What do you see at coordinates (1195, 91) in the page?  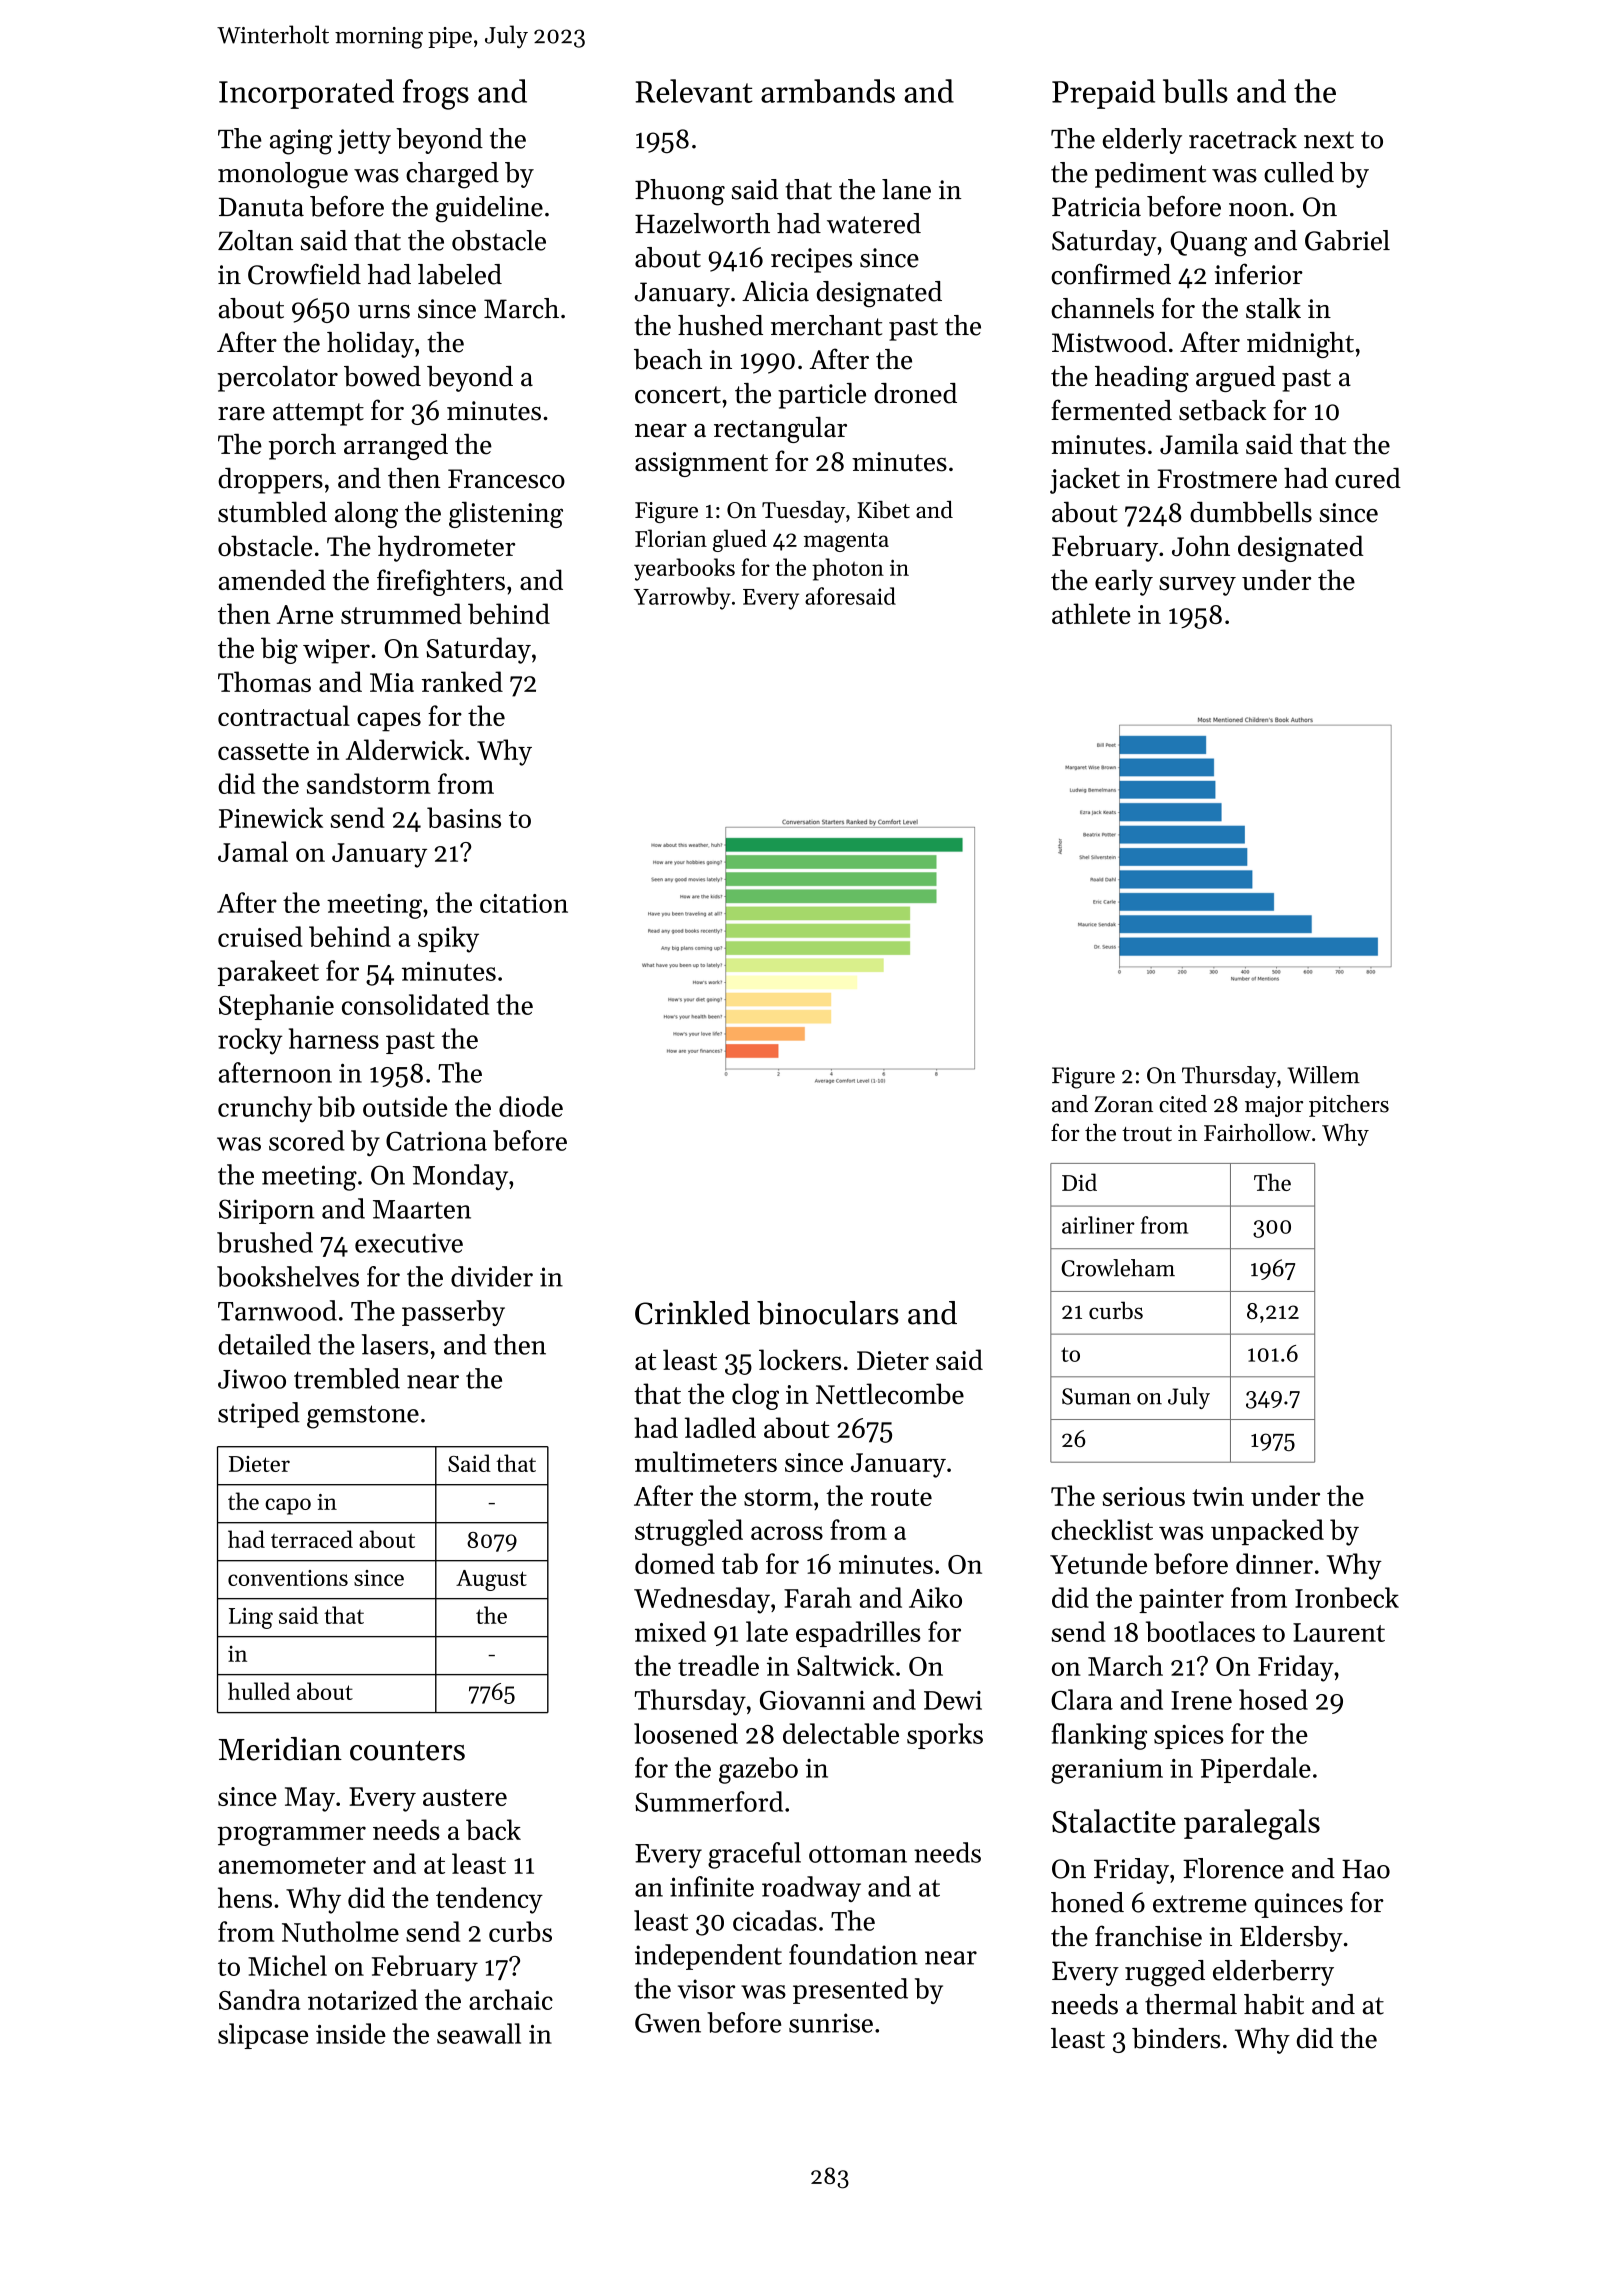 I see `bulls` at bounding box center [1195, 91].
